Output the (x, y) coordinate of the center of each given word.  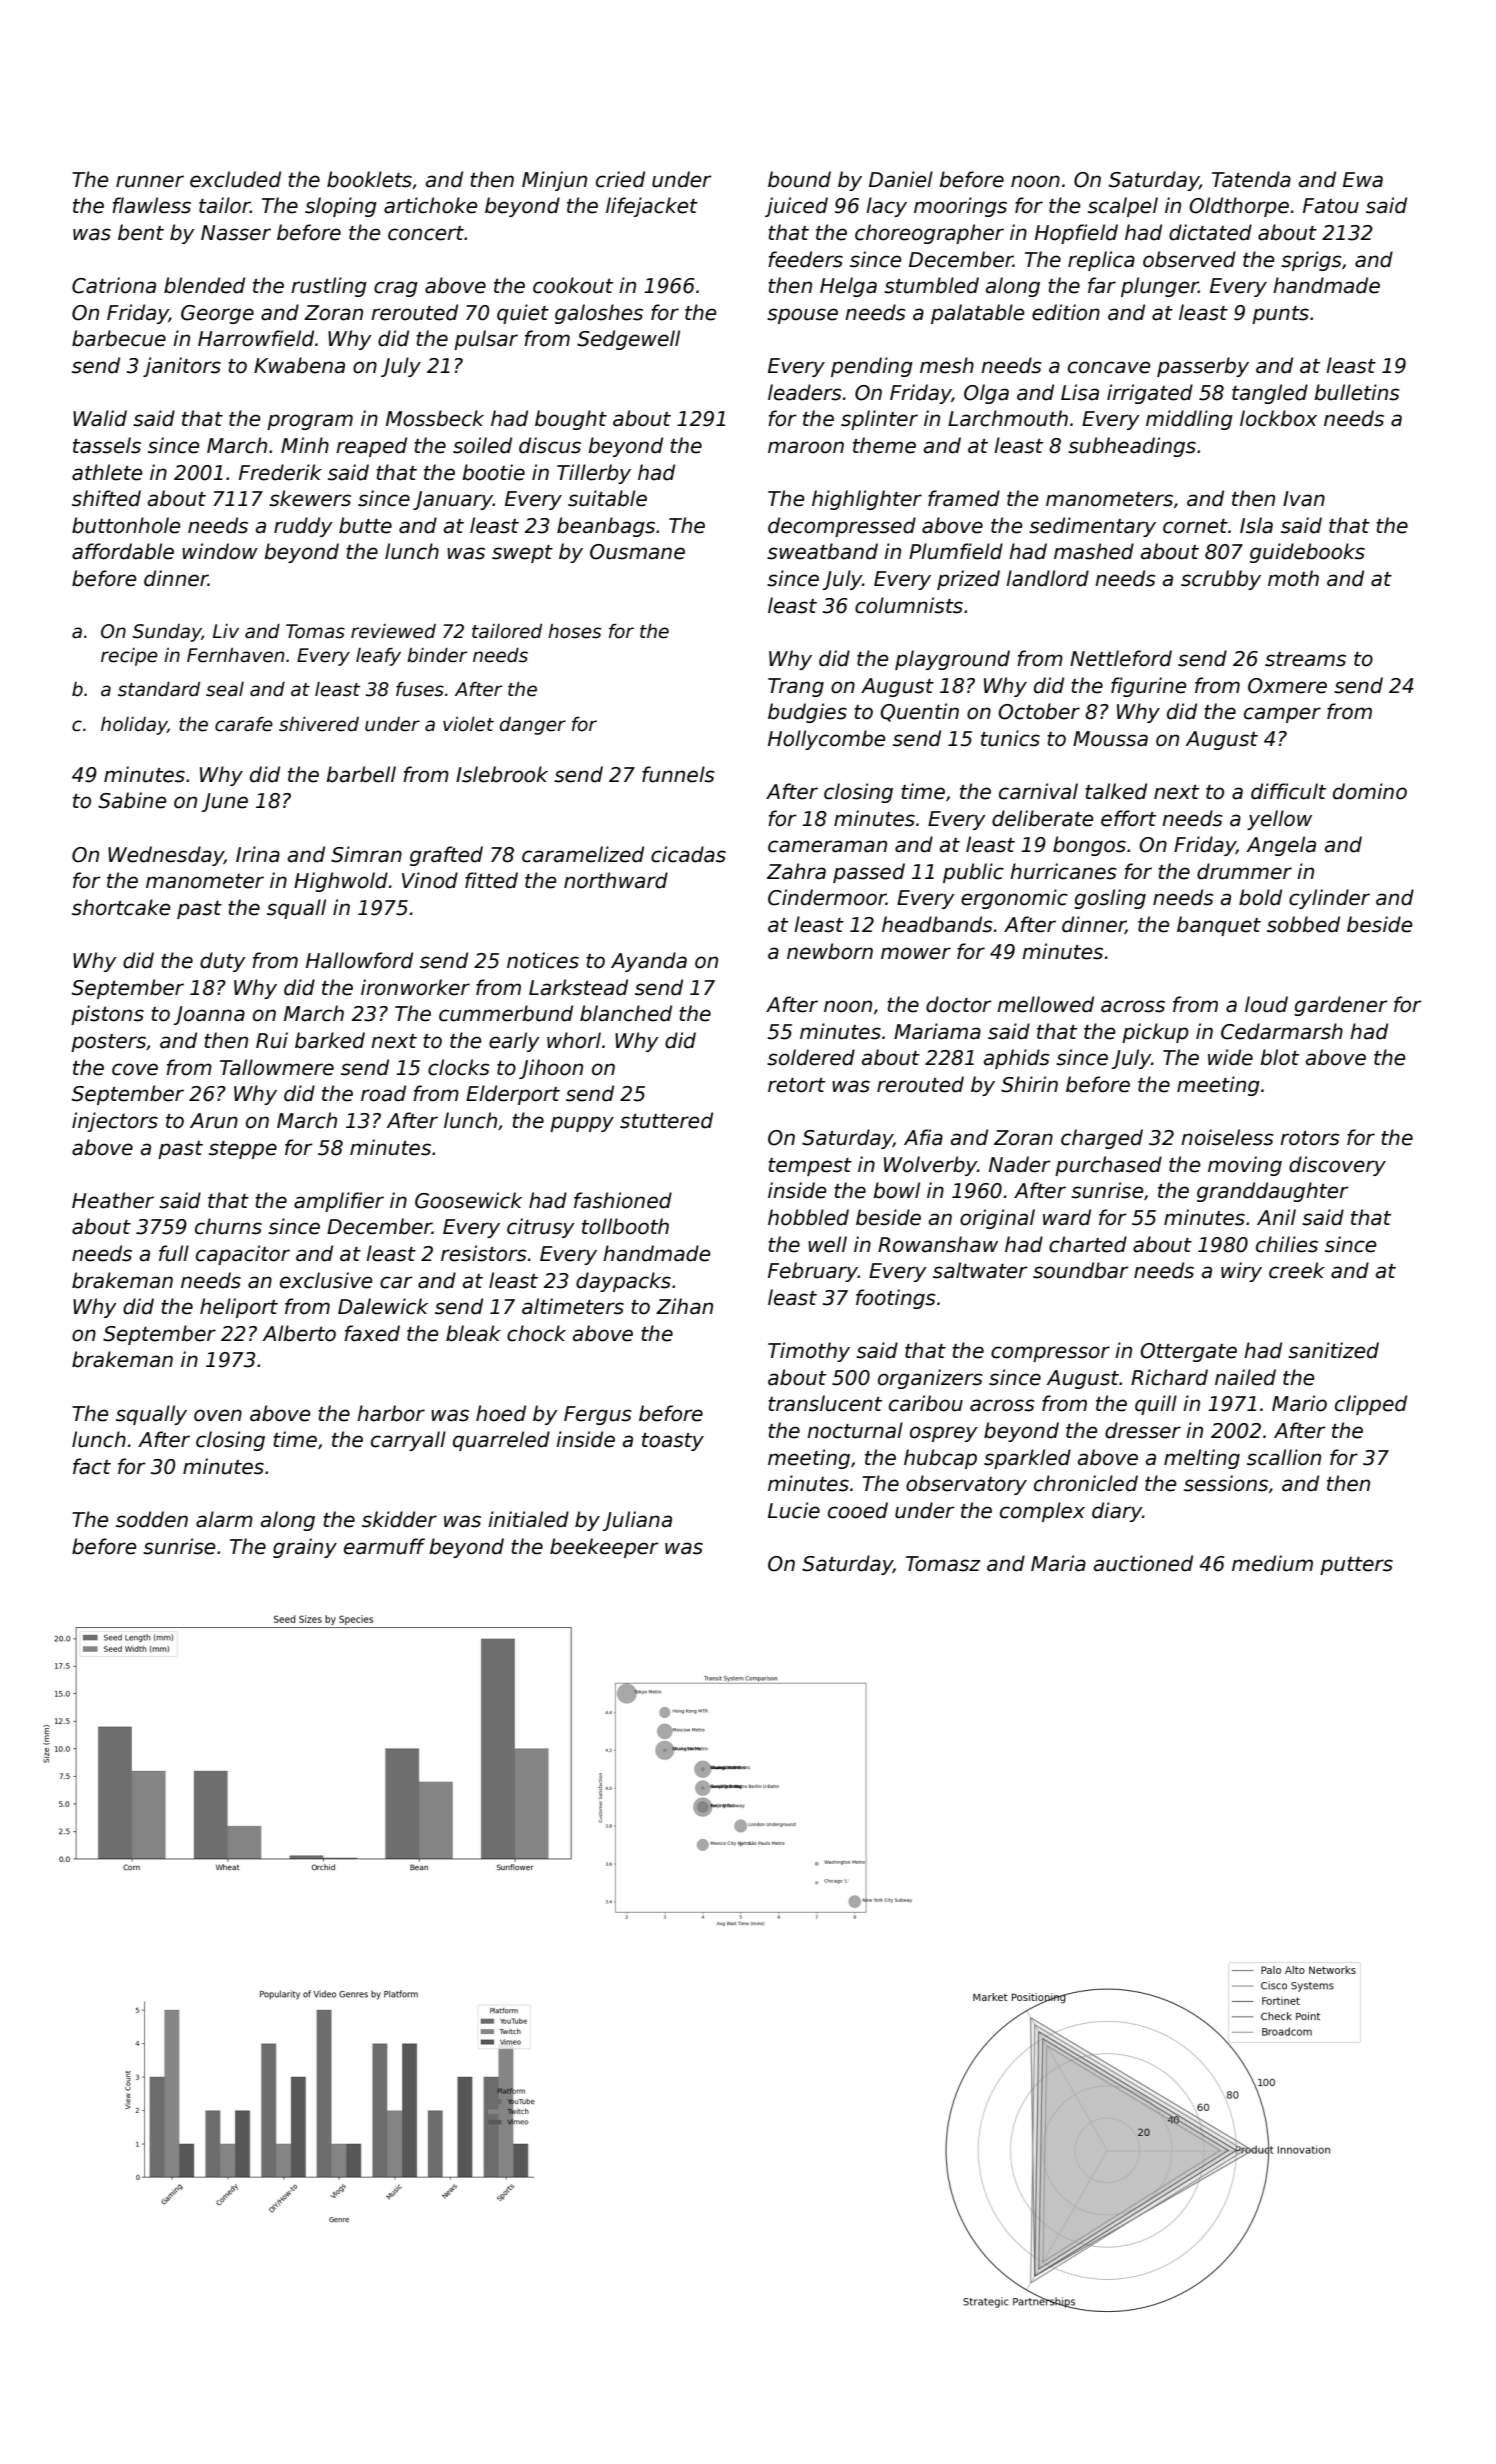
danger (533, 726)
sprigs (1311, 261)
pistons (107, 1015)
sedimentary (1092, 527)
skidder (399, 1519)
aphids (1017, 1059)
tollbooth (625, 1226)
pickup (1155, 1033)
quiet (523, 314)
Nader (1020, 1164)
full (174, 1253)
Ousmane (637, 552)
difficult (1288, 791)
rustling (329, 287)
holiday (134, 726)
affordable (123, 551)
